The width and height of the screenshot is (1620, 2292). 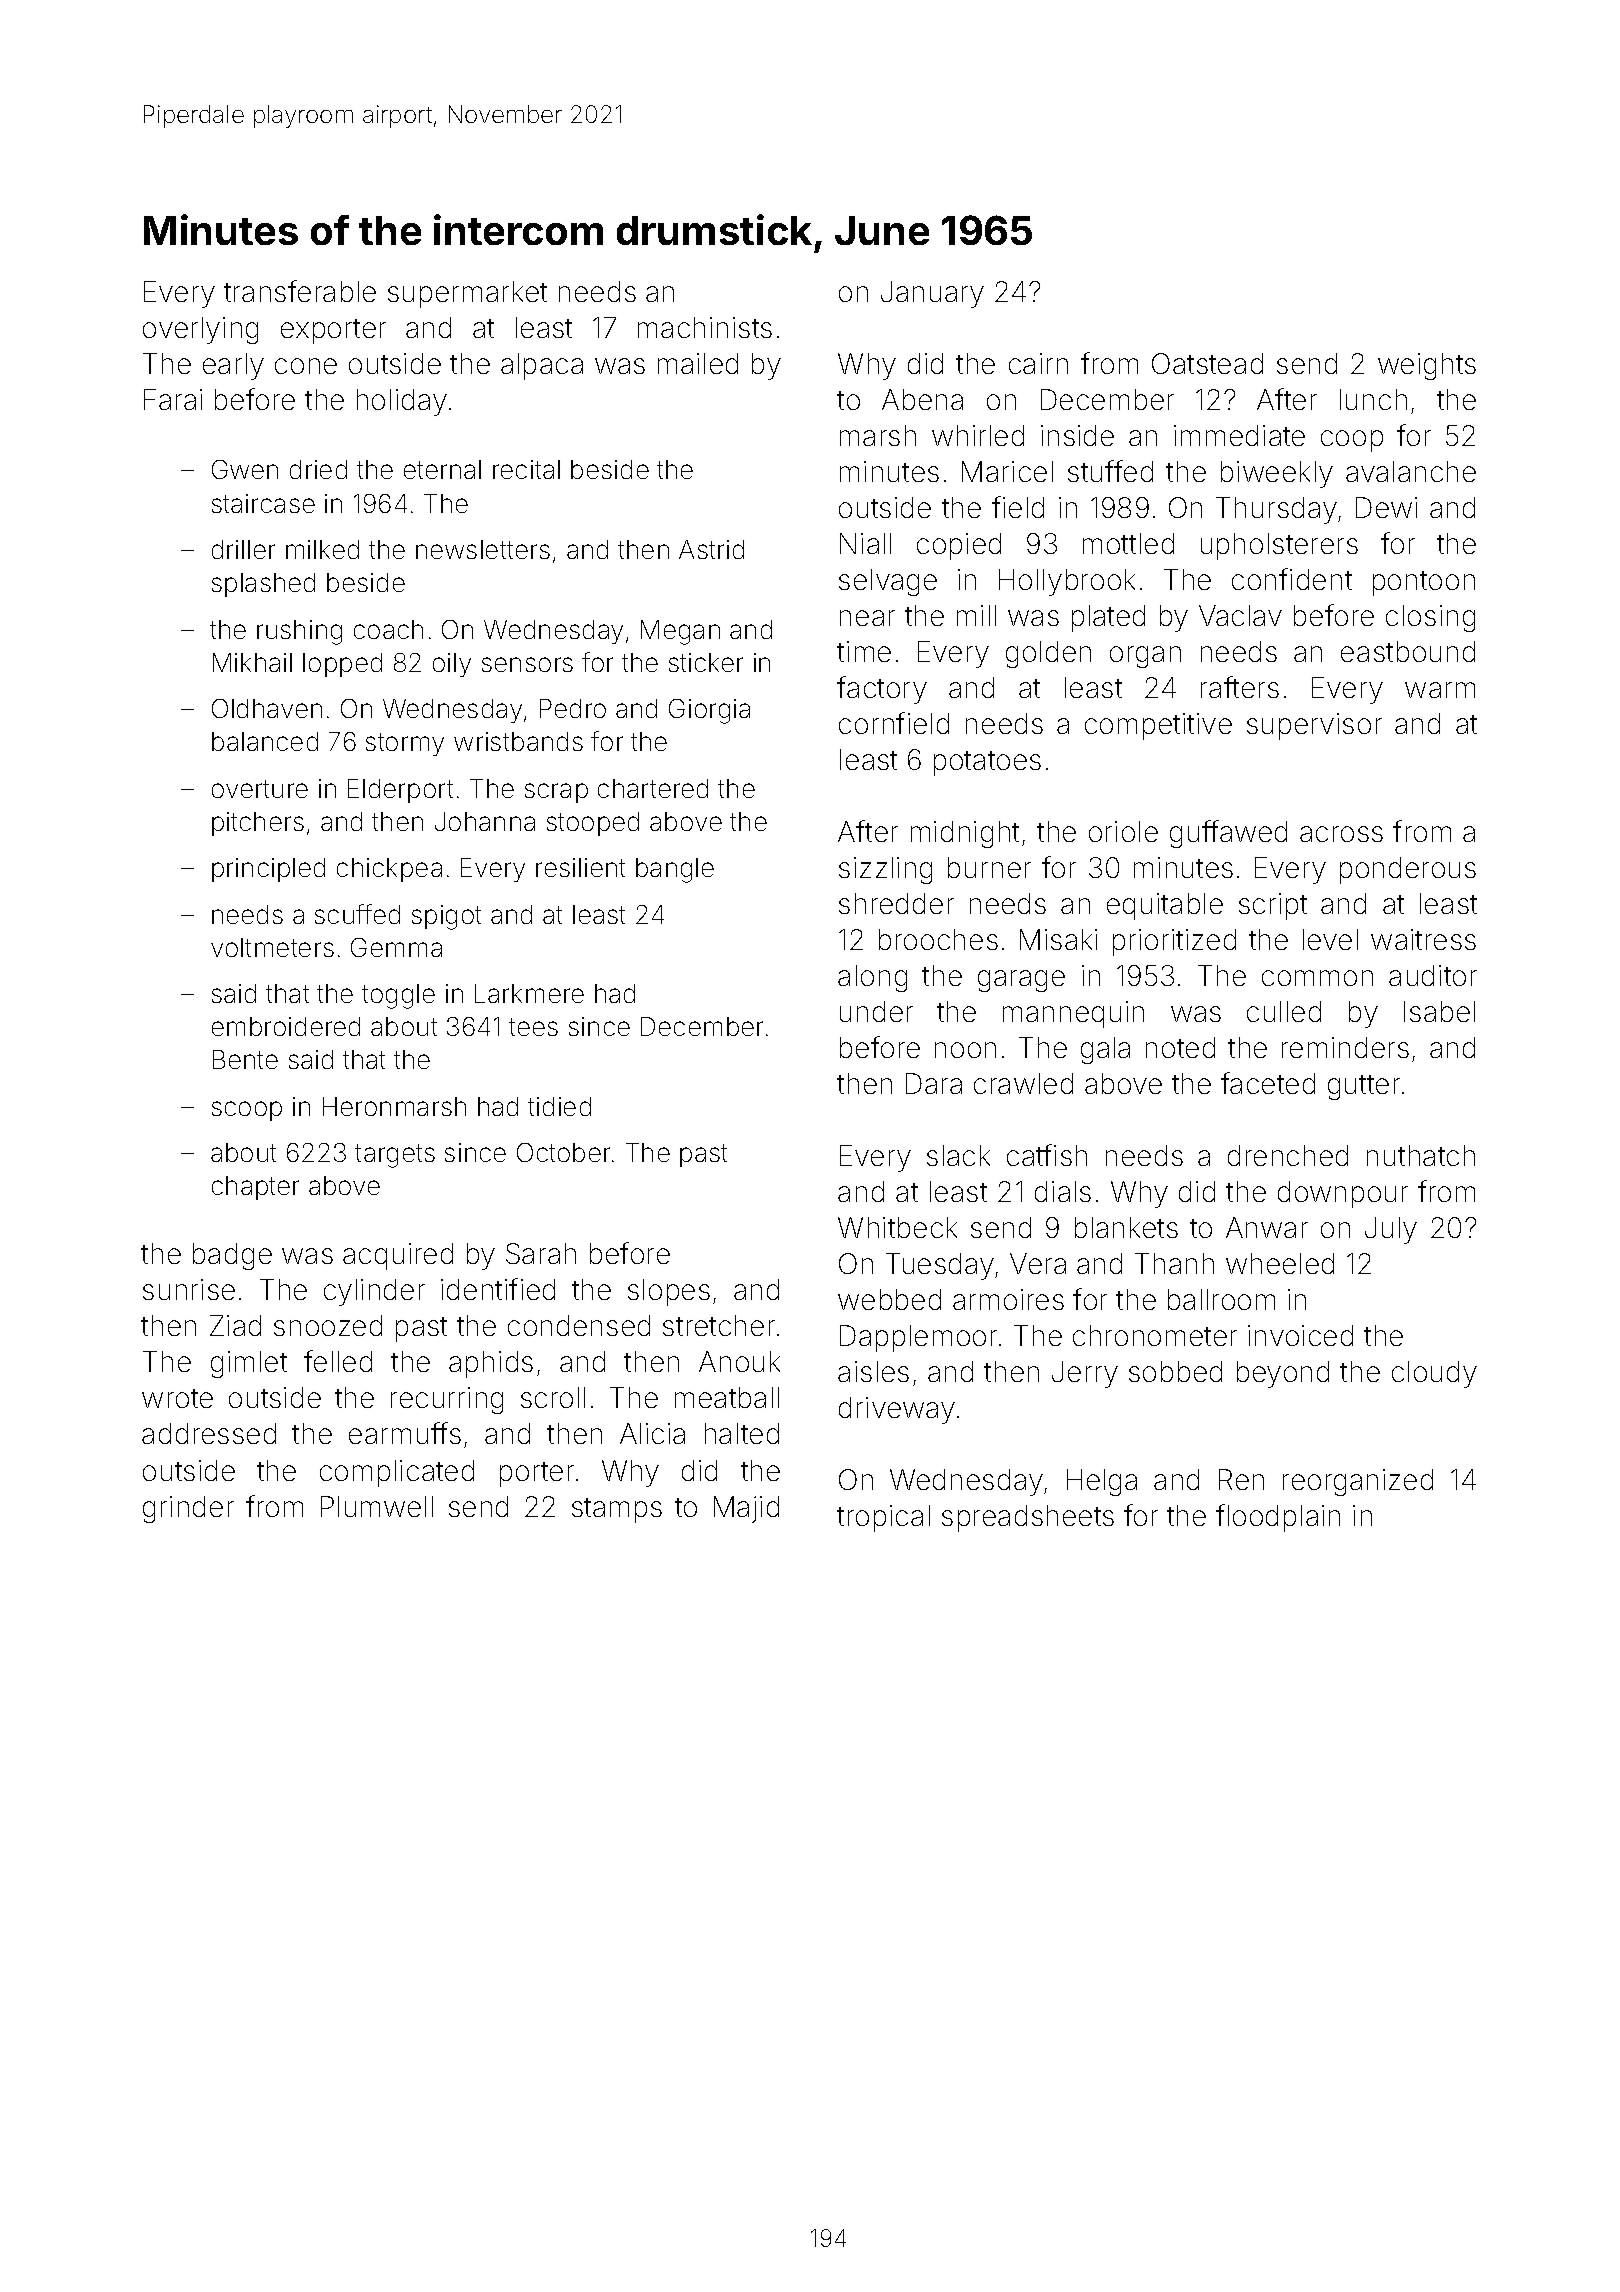 What do you see at coordinates (897, 1227) in the screenshot?
I see `Whitbeck` at bounding box center [897, 1227].
